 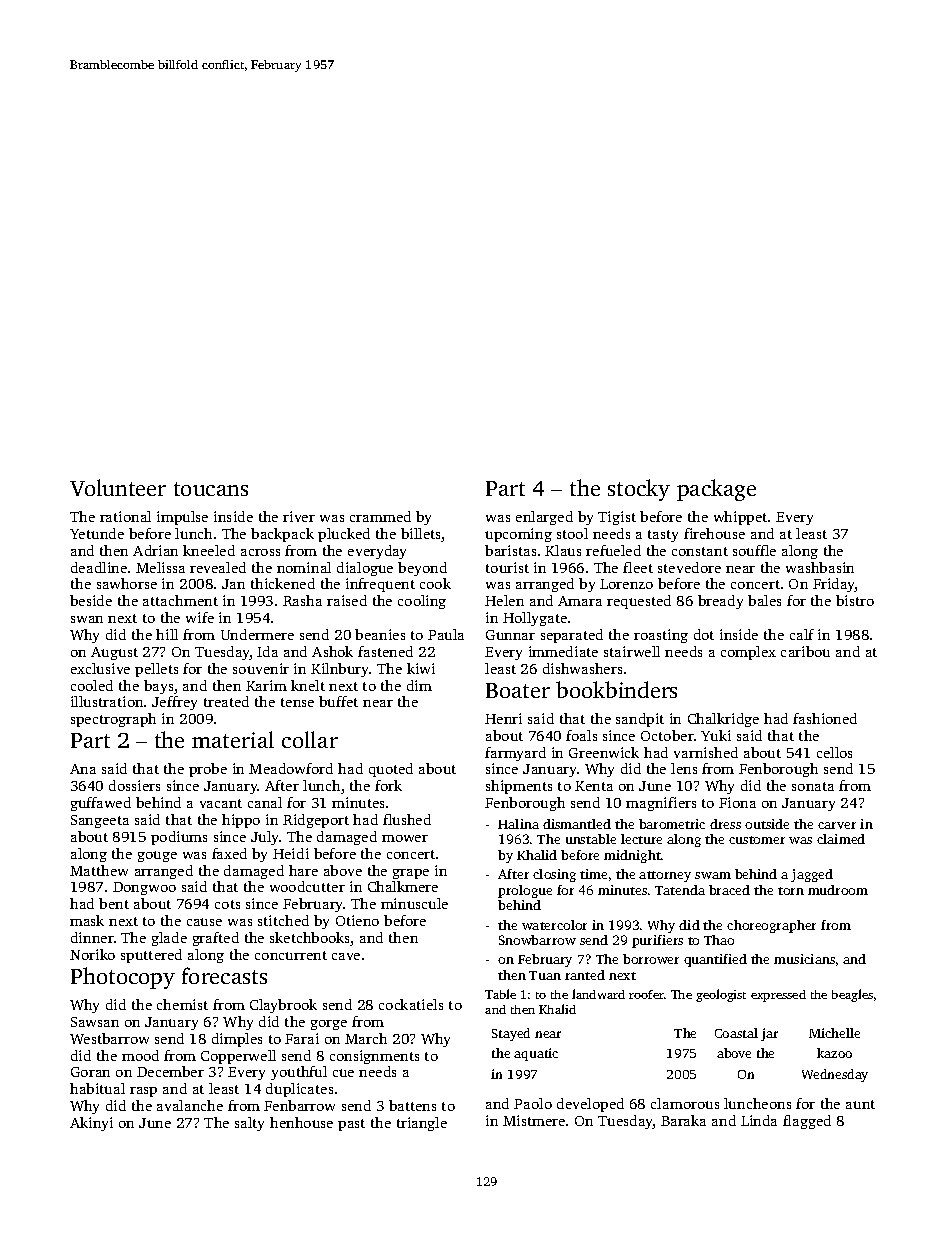 I want to click on stocky, so click(x=639, y=490).
